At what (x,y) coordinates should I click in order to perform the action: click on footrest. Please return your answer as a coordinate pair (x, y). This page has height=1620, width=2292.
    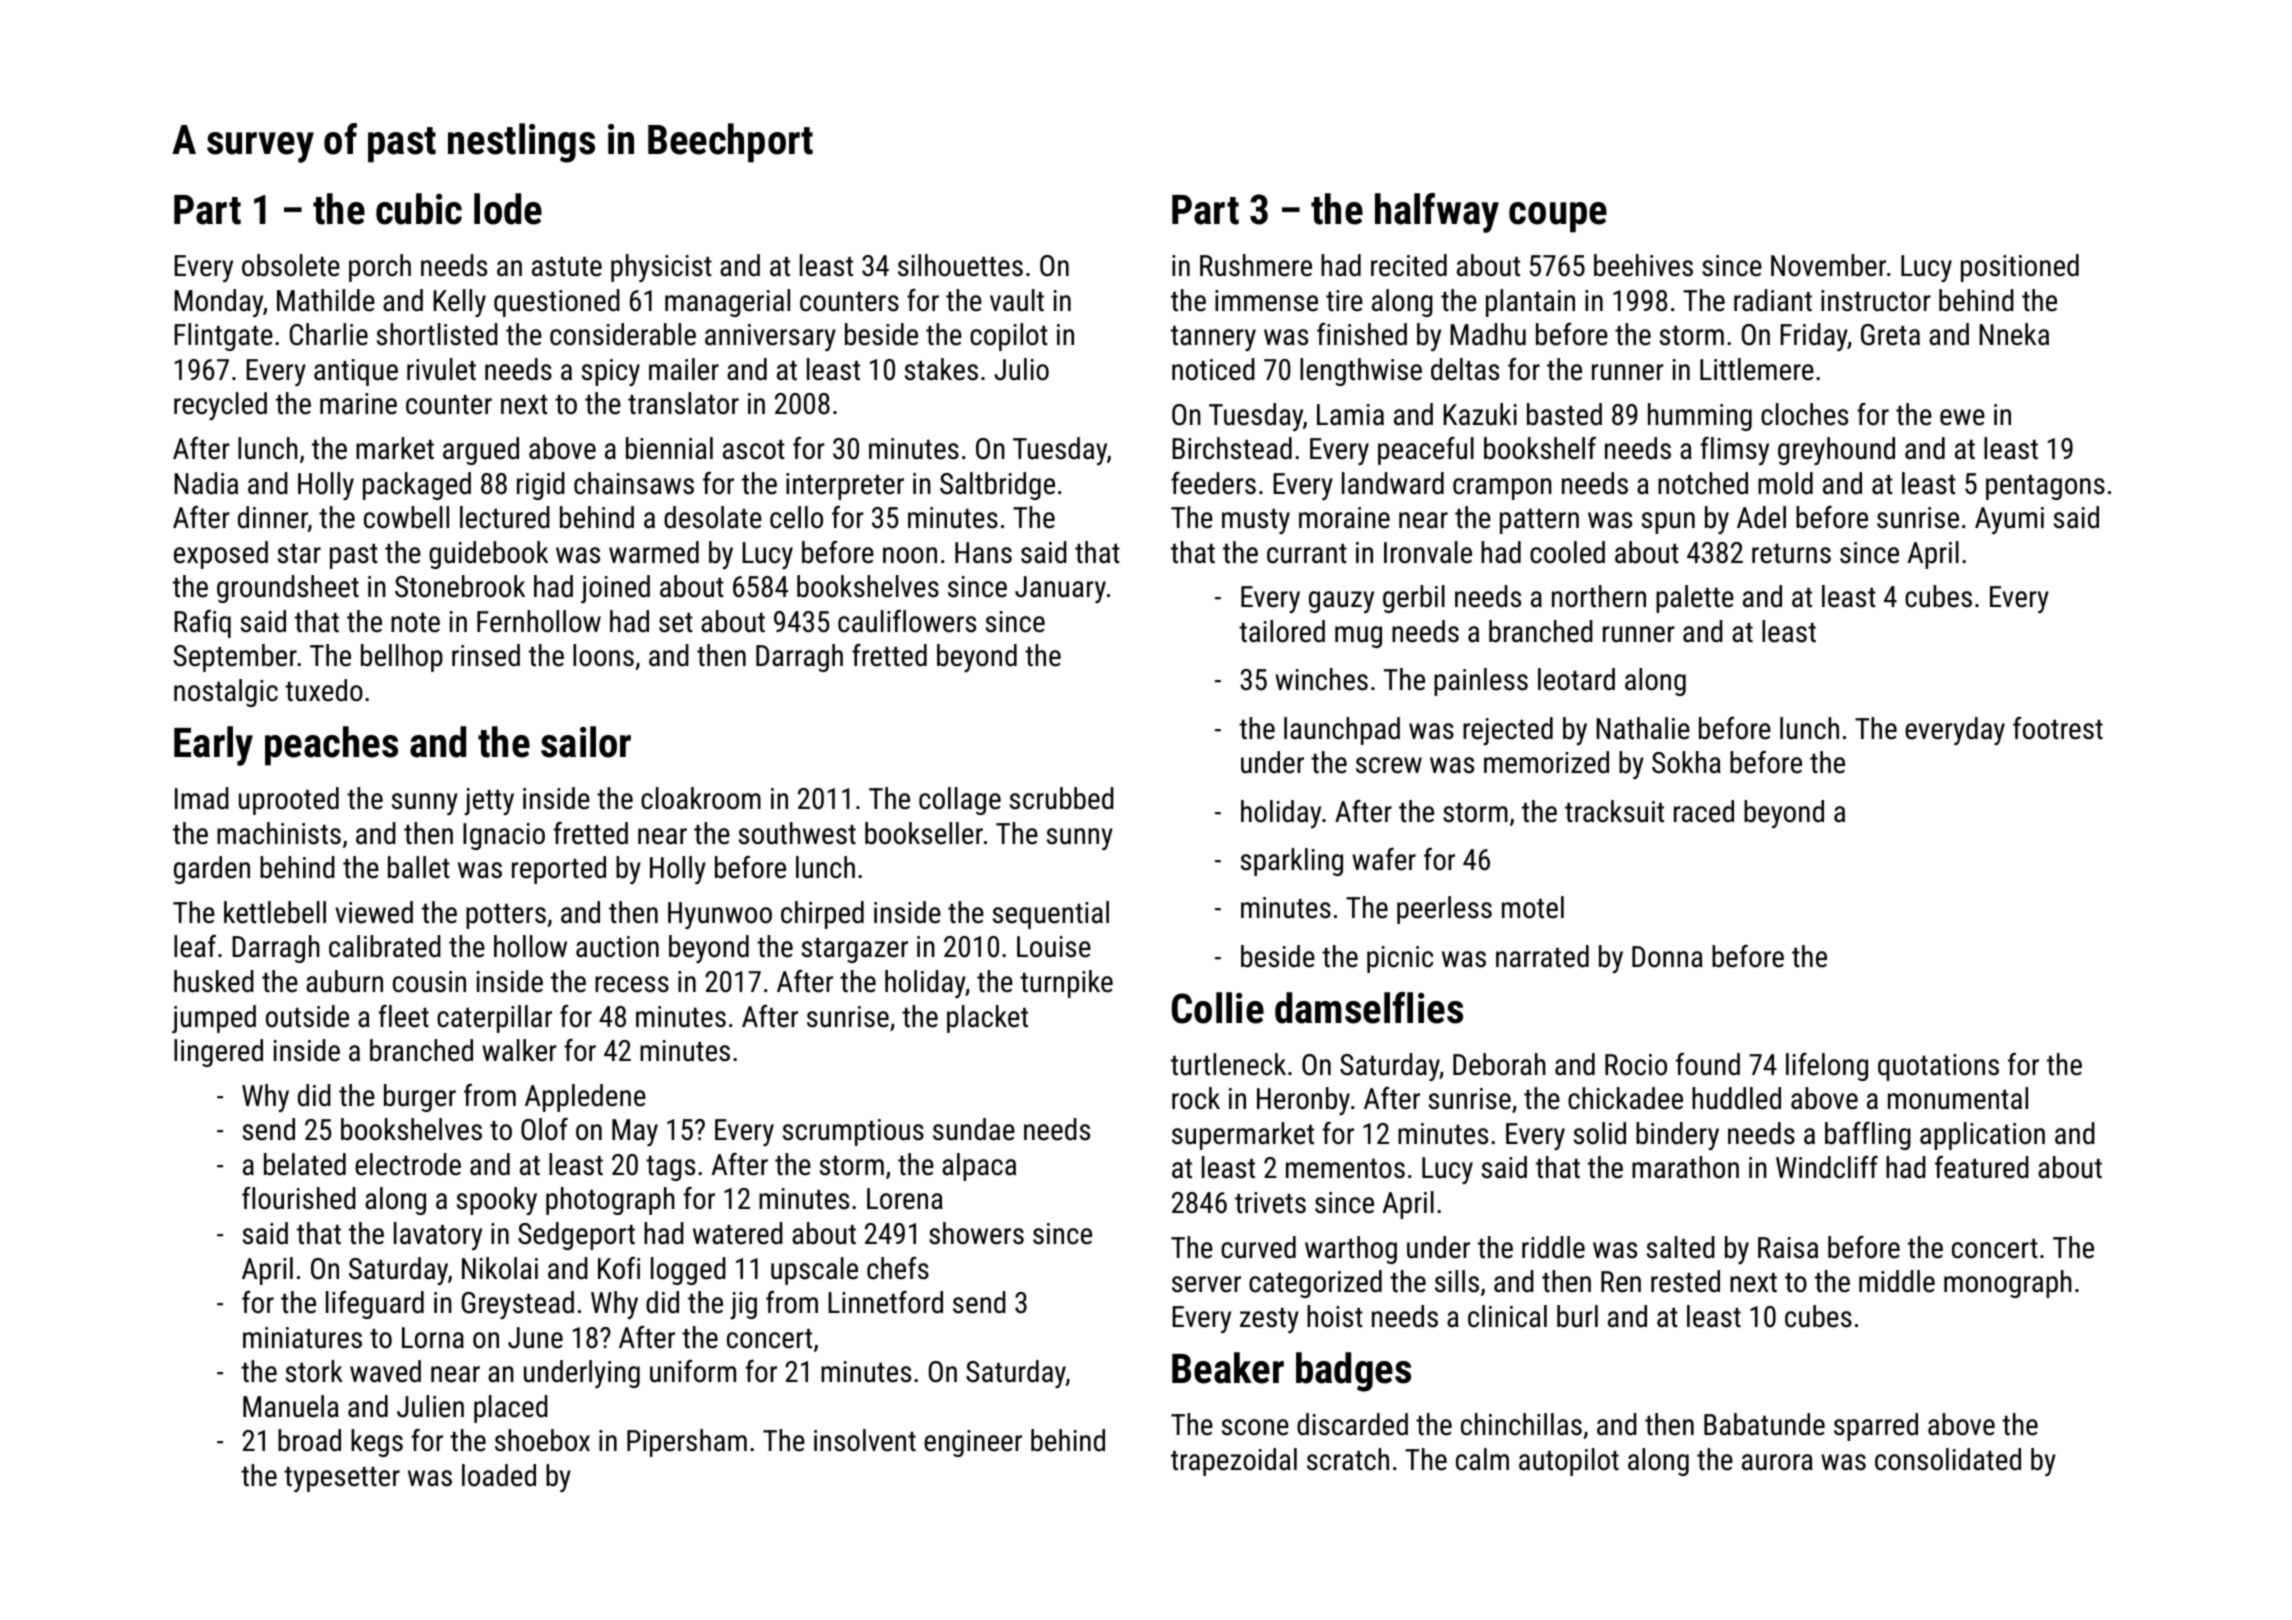
    Looking at the image, I should click on (2058, 728).
